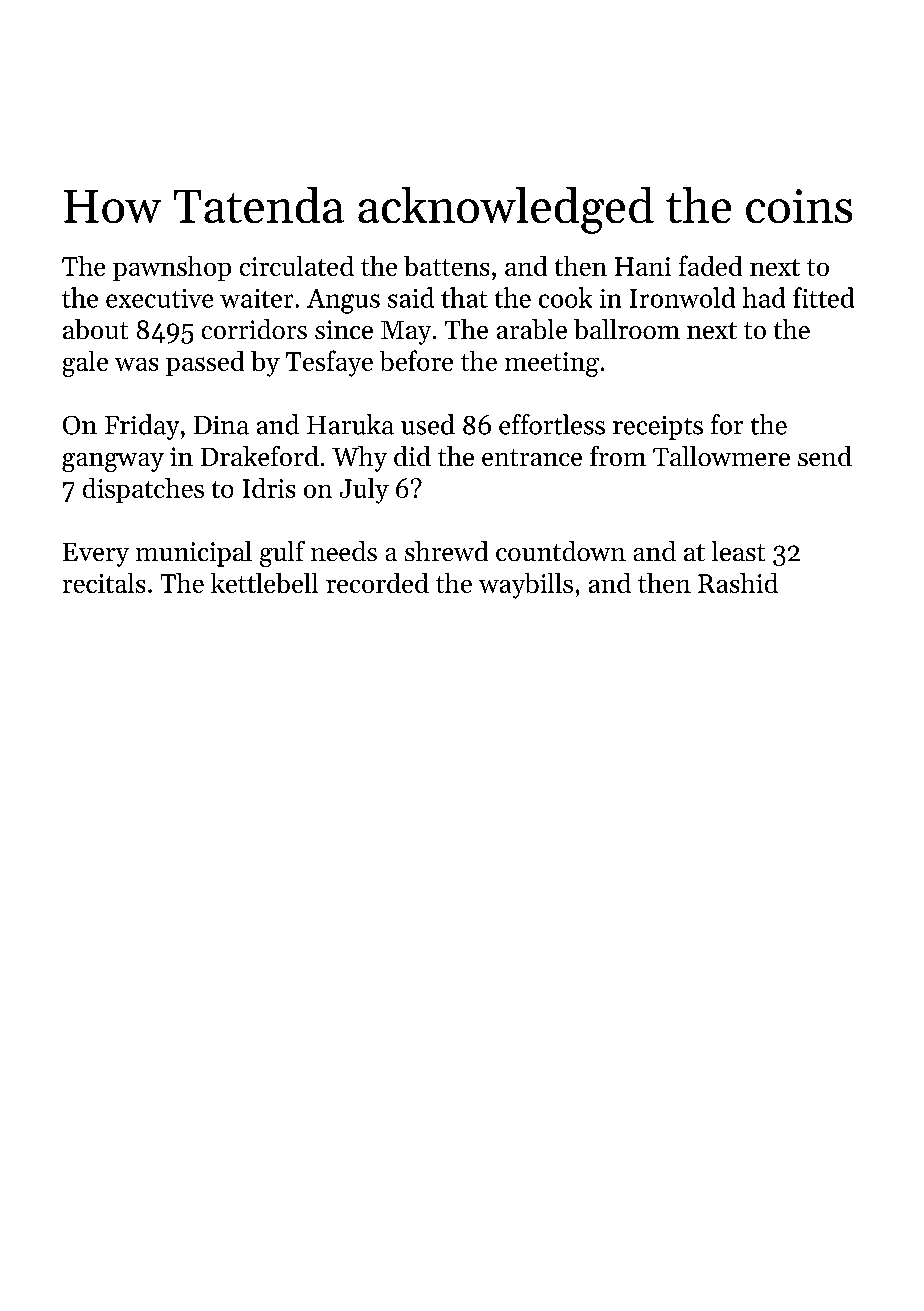 Image resolution: width=924 pixels, height=1311 pixels. Describe the element at coordinates (143, 490) in the image. I see `dispatches` at that location.
